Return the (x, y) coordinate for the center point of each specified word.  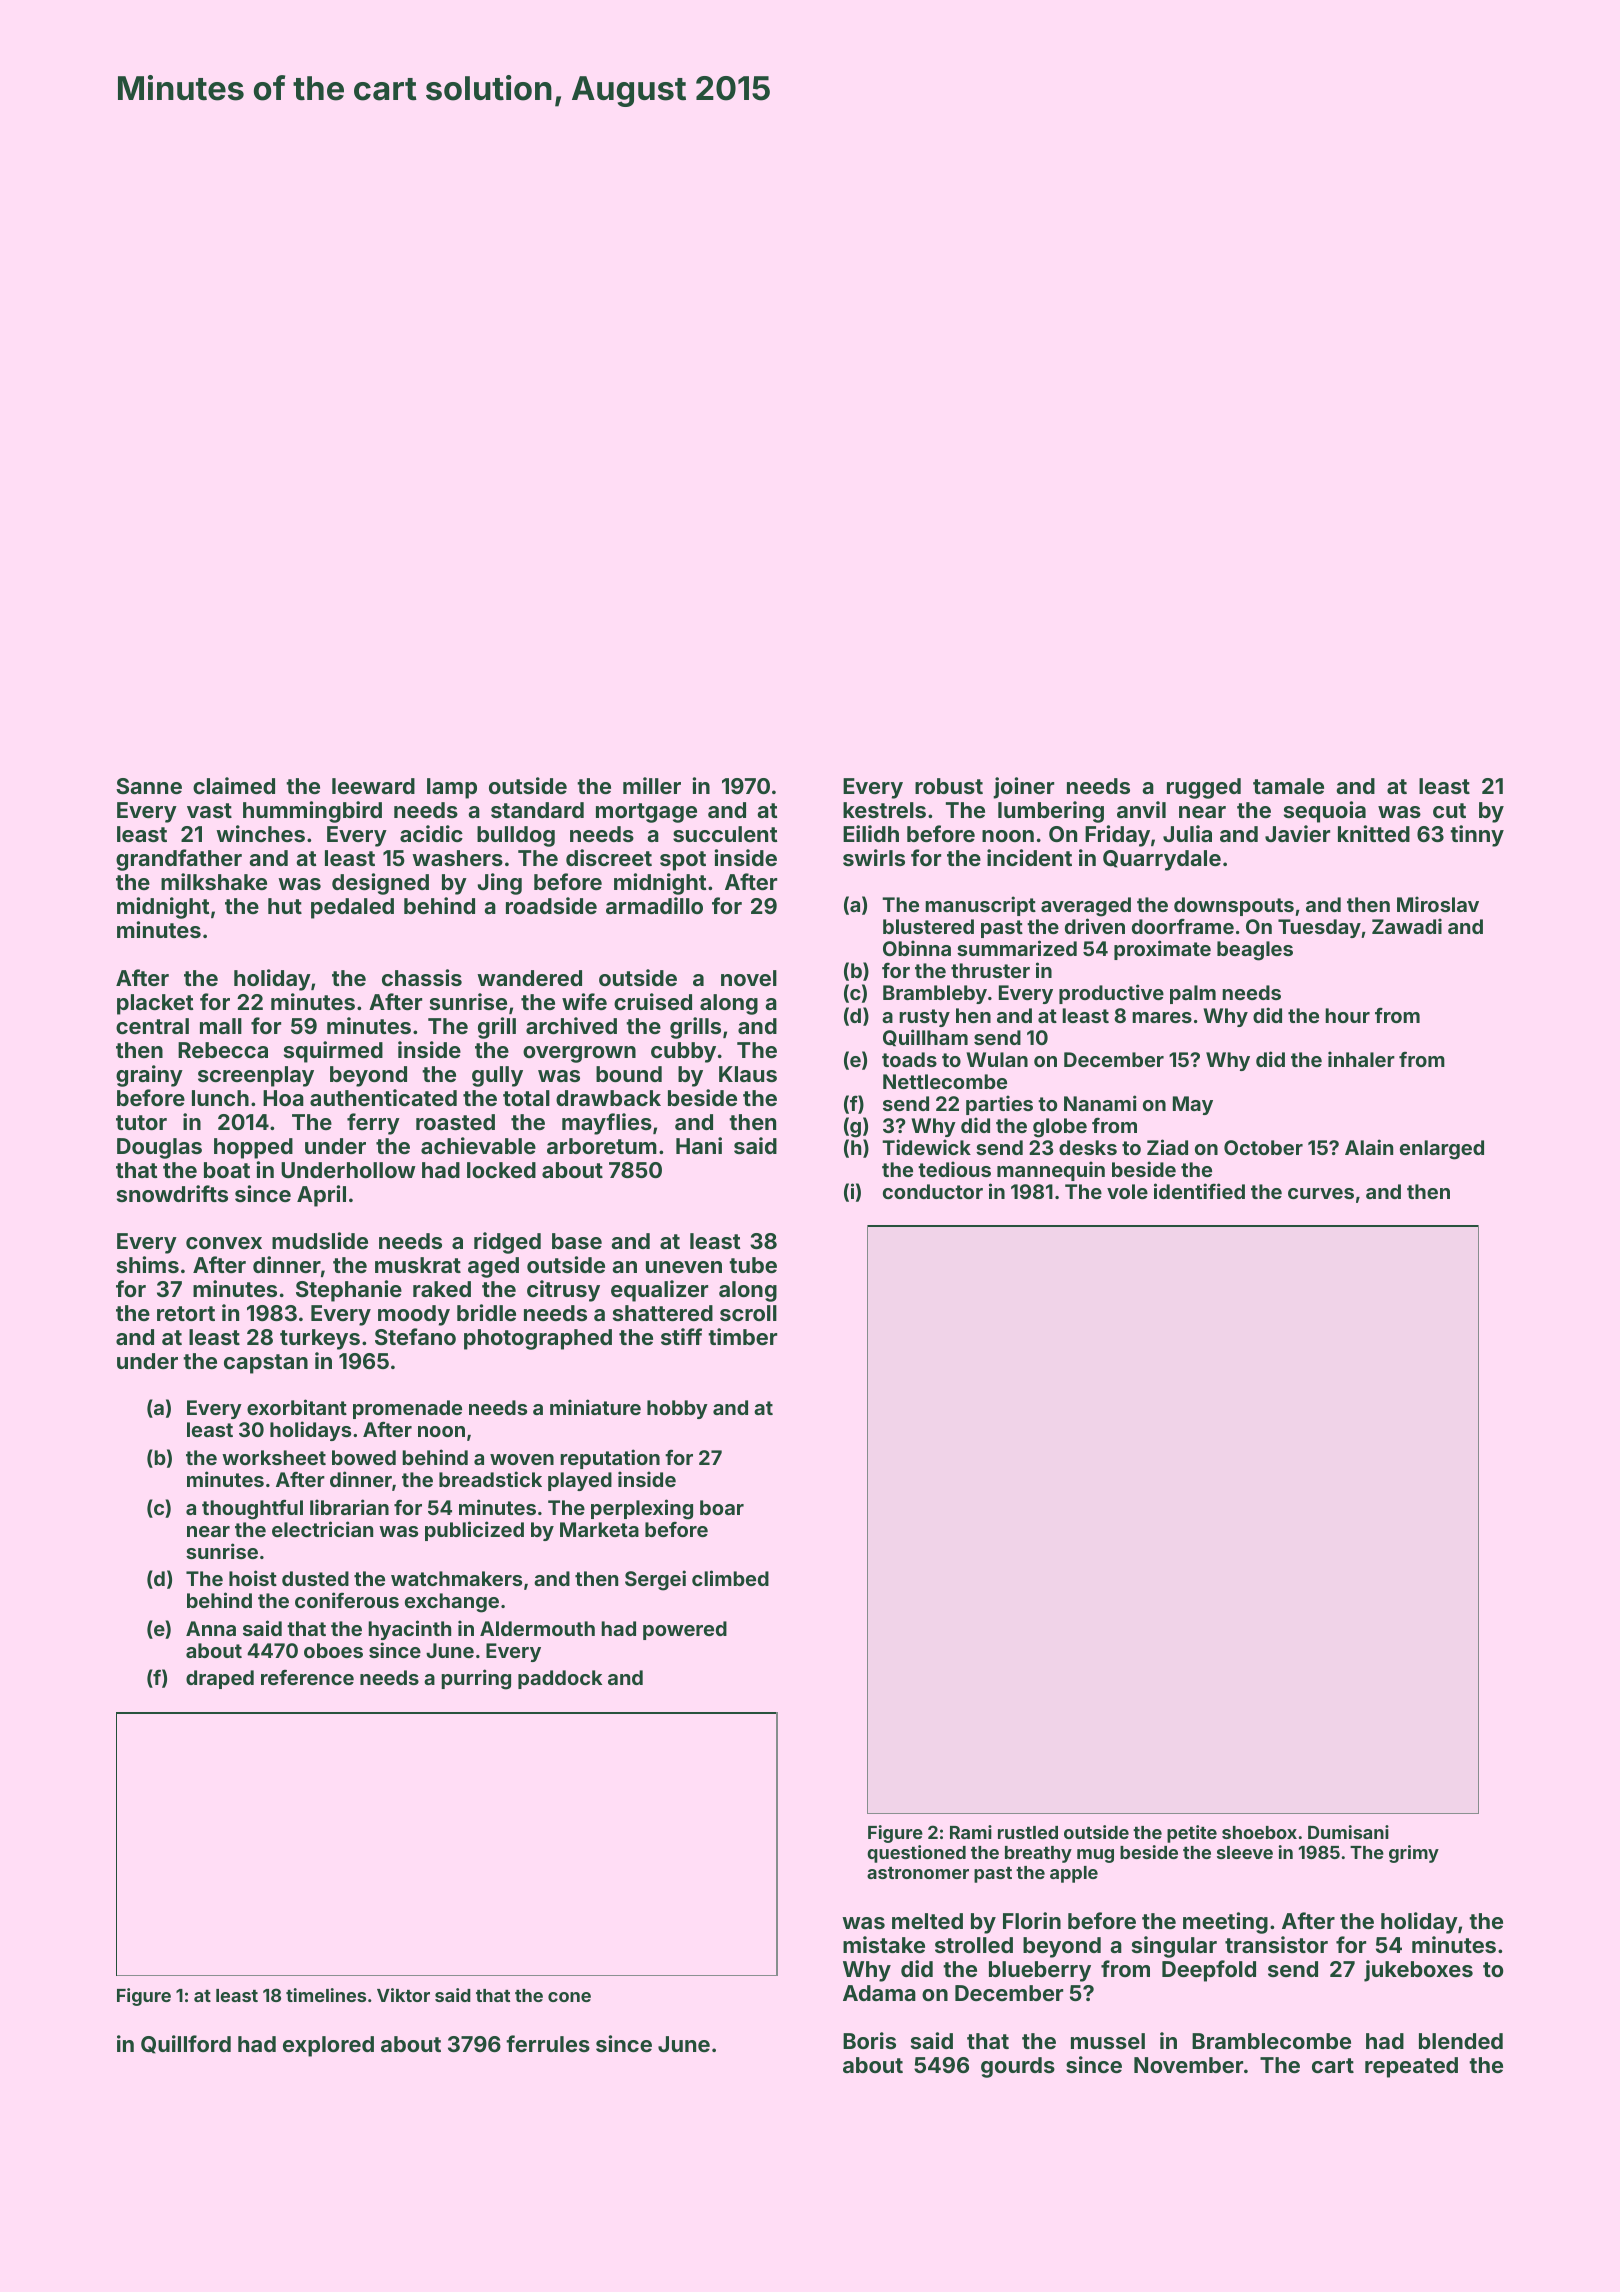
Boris (869, 2040)
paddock (560, 1679)
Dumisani (1348, 1832)
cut (1449, 810)
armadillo (654, 905)
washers (457, 858)
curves (1321, 1193)
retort (186, 1313)
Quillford (186, 2044)
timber (742, 1336)
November (1188, 2065)
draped (220, 1679)
